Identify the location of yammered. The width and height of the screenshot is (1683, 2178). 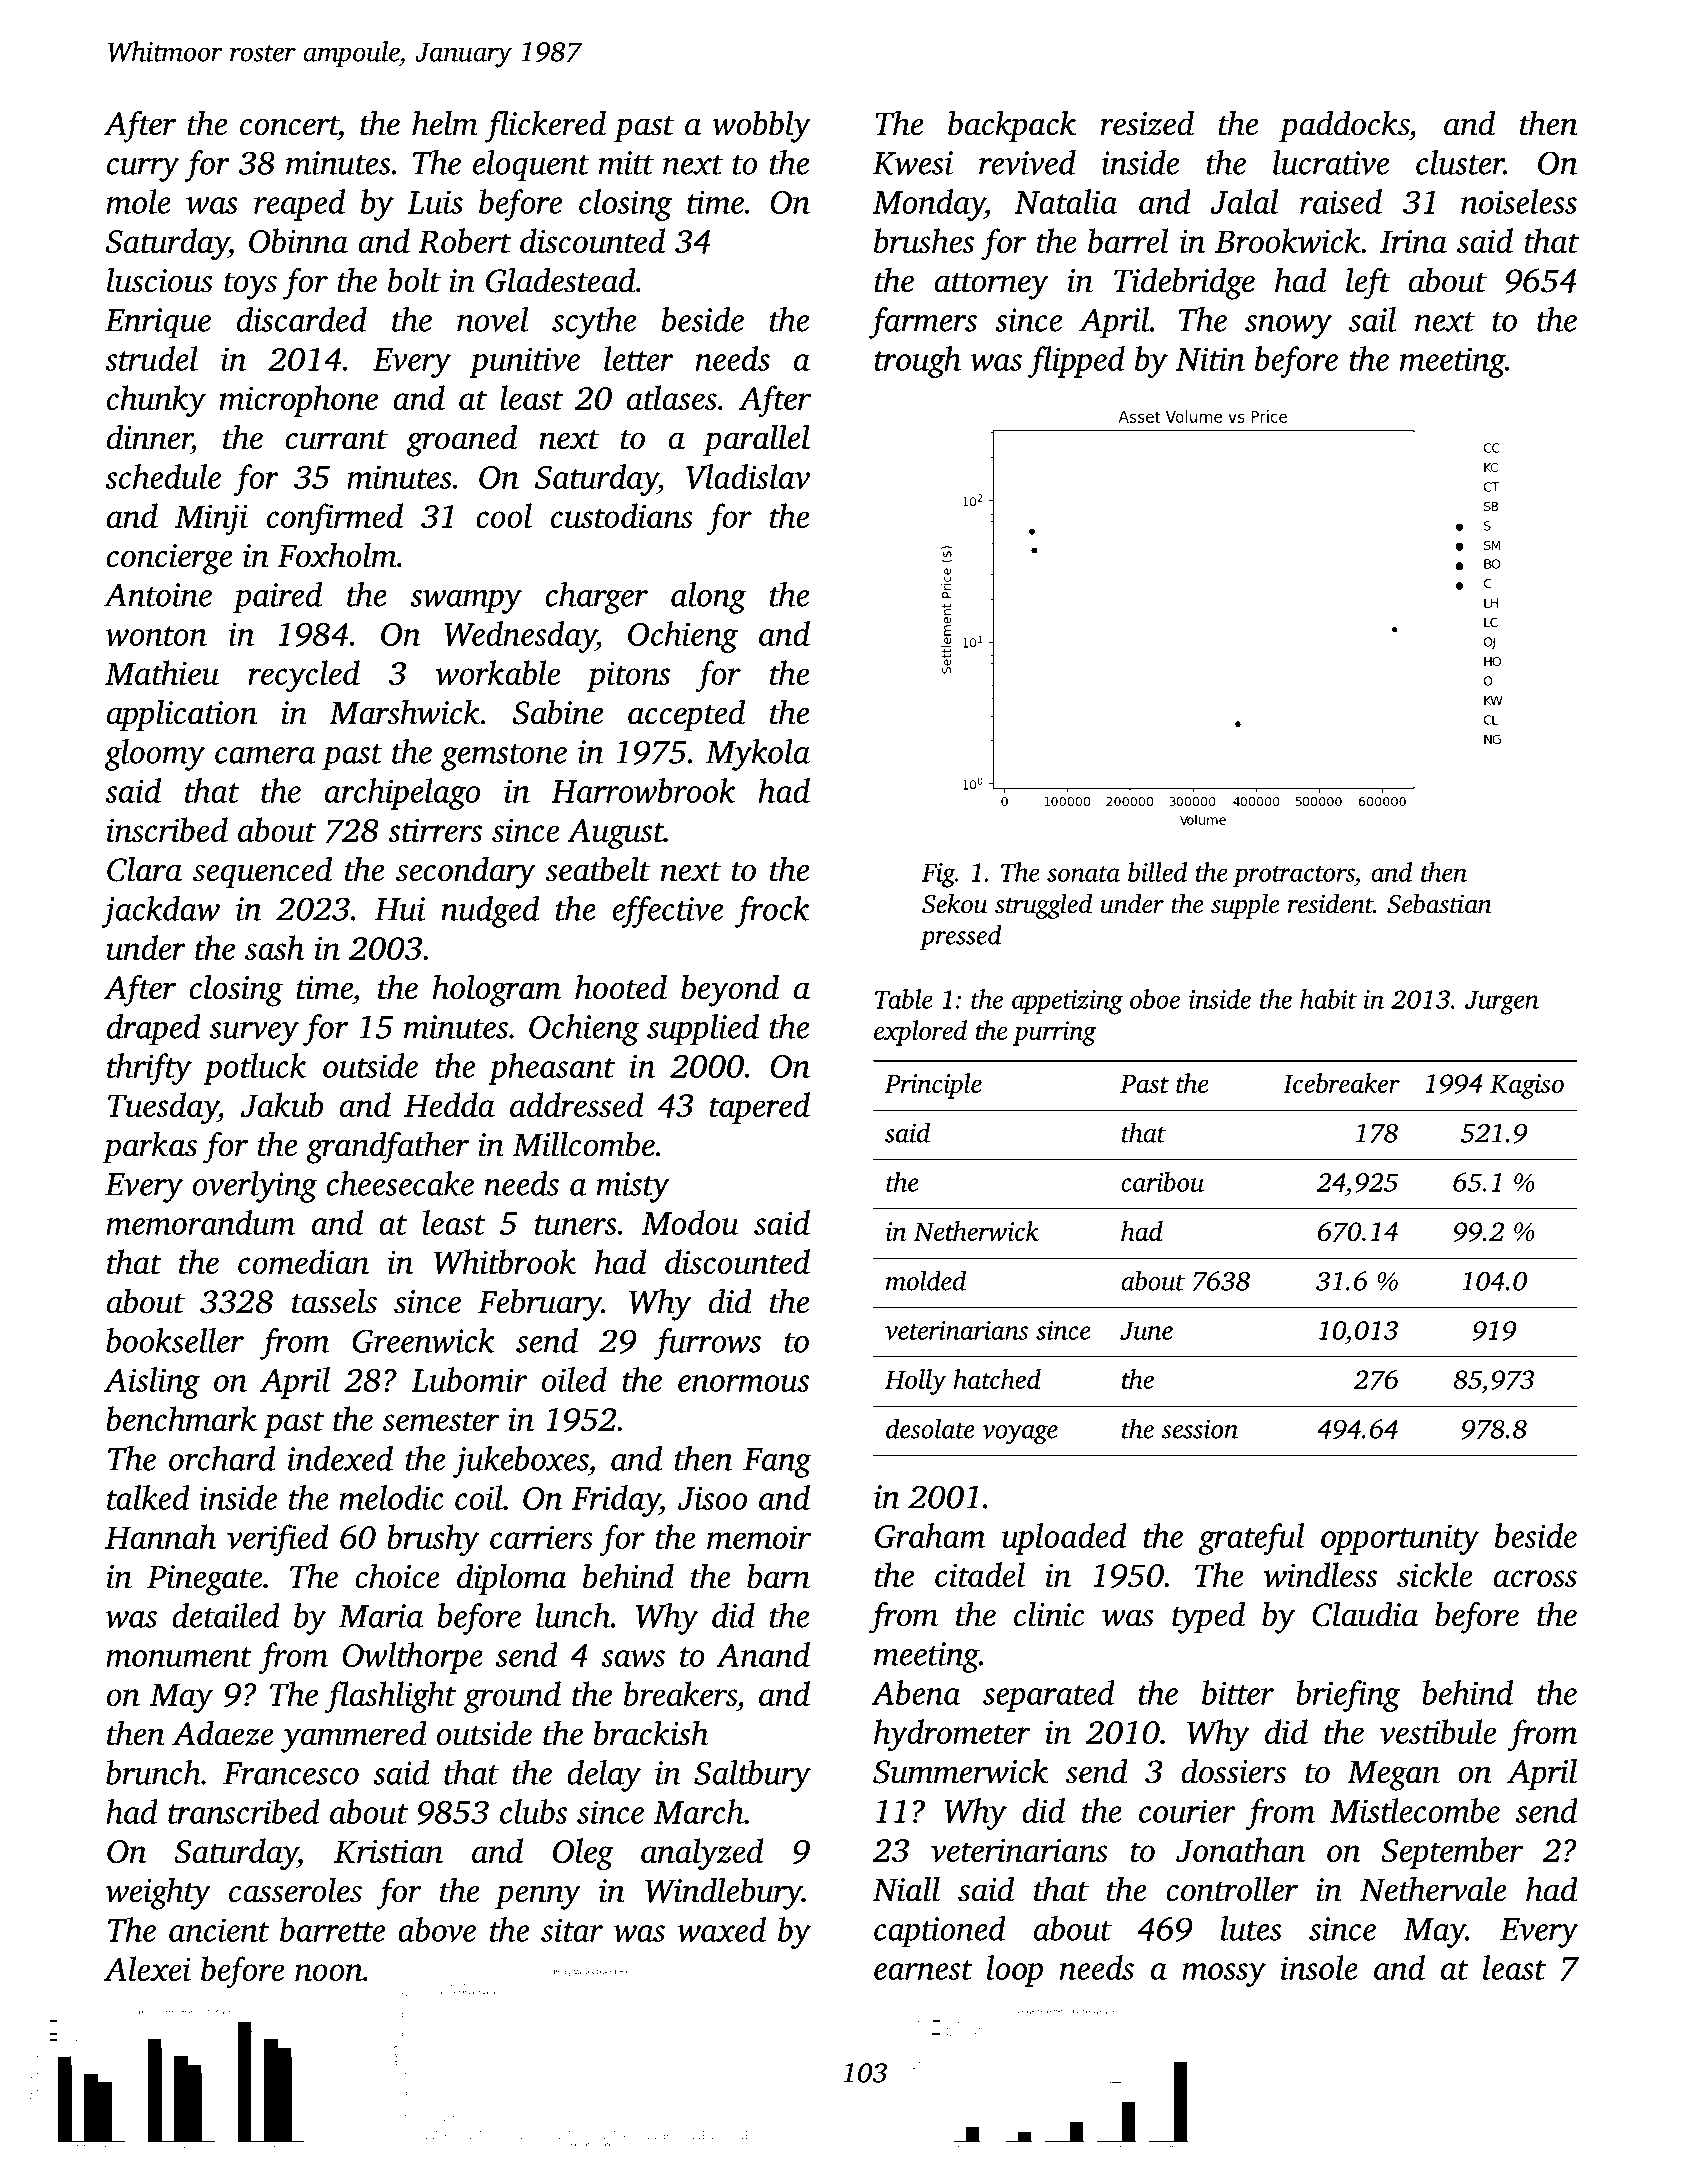
(354, 1736).
